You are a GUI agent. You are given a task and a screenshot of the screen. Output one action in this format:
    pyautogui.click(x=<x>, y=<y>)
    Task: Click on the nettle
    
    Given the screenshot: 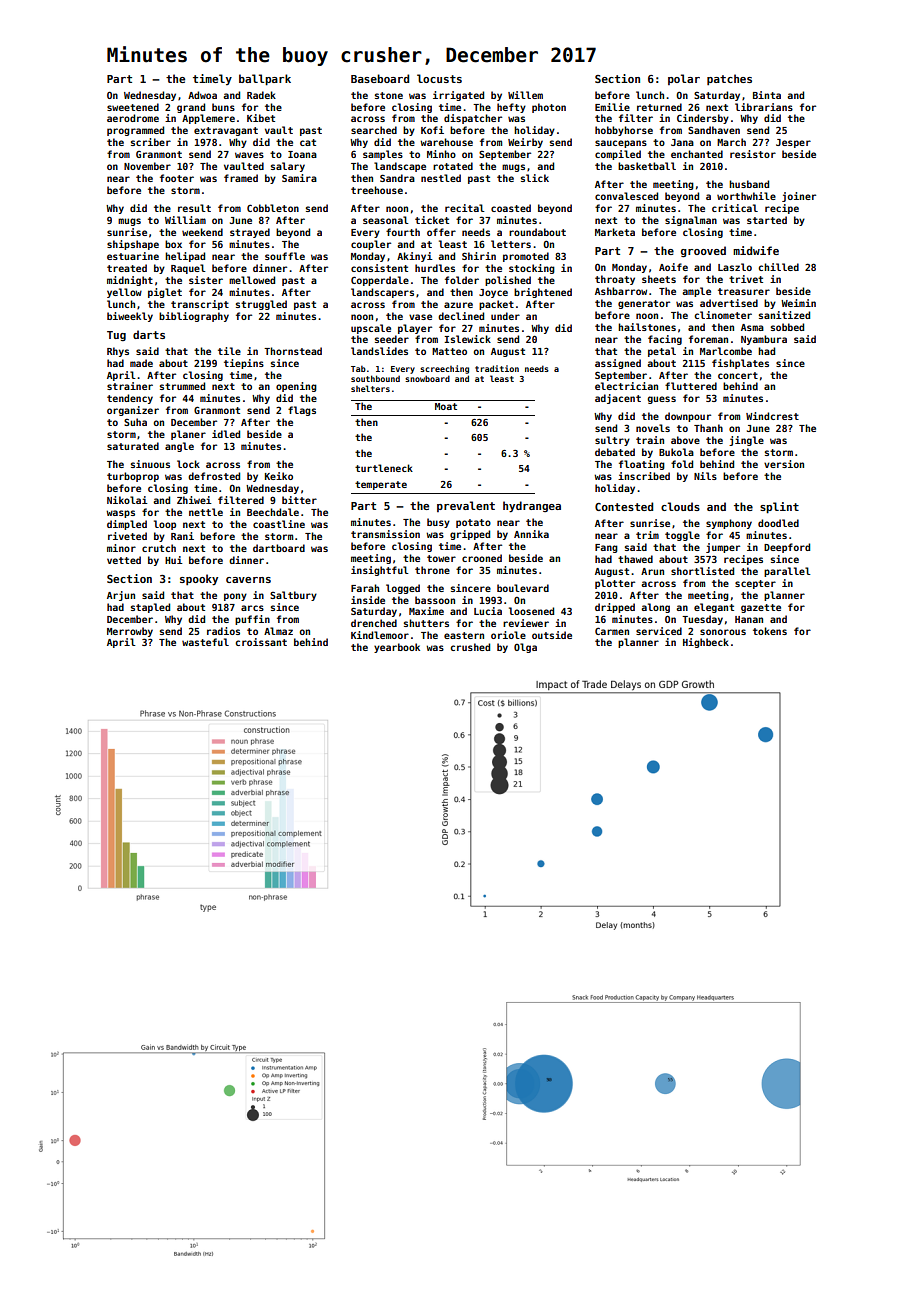 What is the action you would take?
    pyautogui.click(x=206, y=512)
